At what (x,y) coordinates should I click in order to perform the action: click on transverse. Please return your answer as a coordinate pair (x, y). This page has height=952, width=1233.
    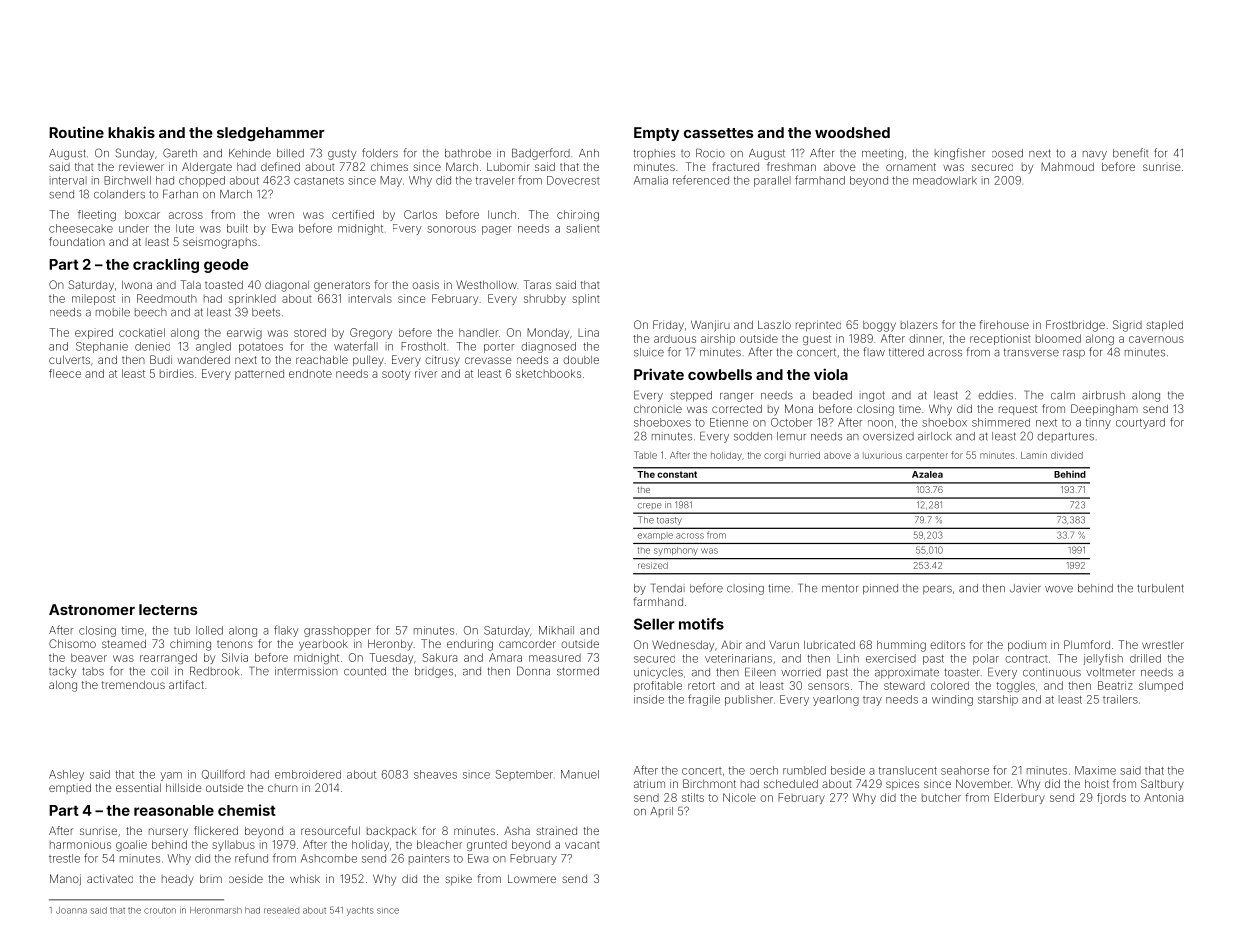
    Looking at the image, I should click on (1031, 352).
